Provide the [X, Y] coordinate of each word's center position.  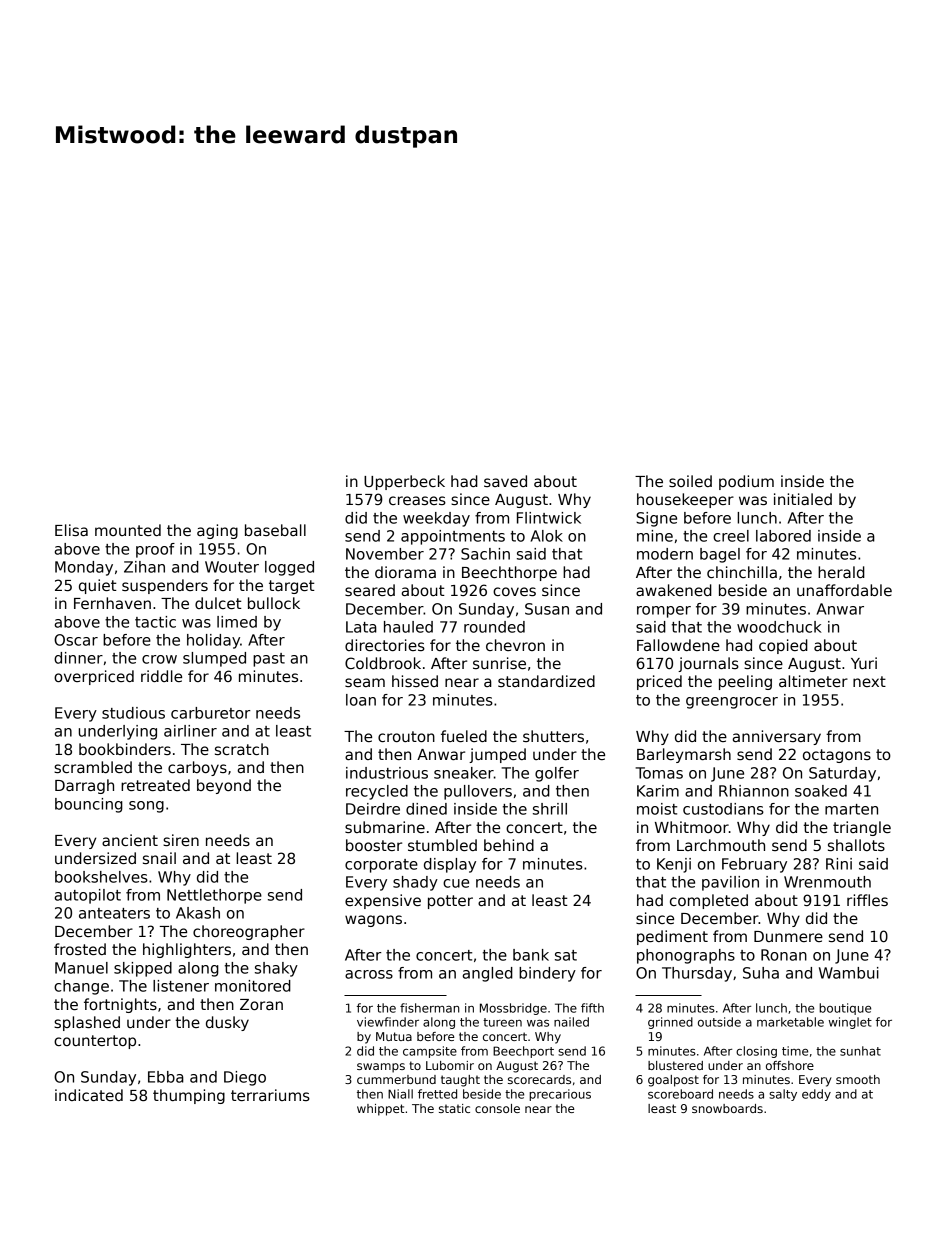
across [369, 974]
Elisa [71, 530]
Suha [761, 973]
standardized [546, 681]
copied [783, 646]
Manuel [81, 968]
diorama [405, 572]
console [497, 1108]
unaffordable [844, 590]
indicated [89, 1095]
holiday [213, 641]
